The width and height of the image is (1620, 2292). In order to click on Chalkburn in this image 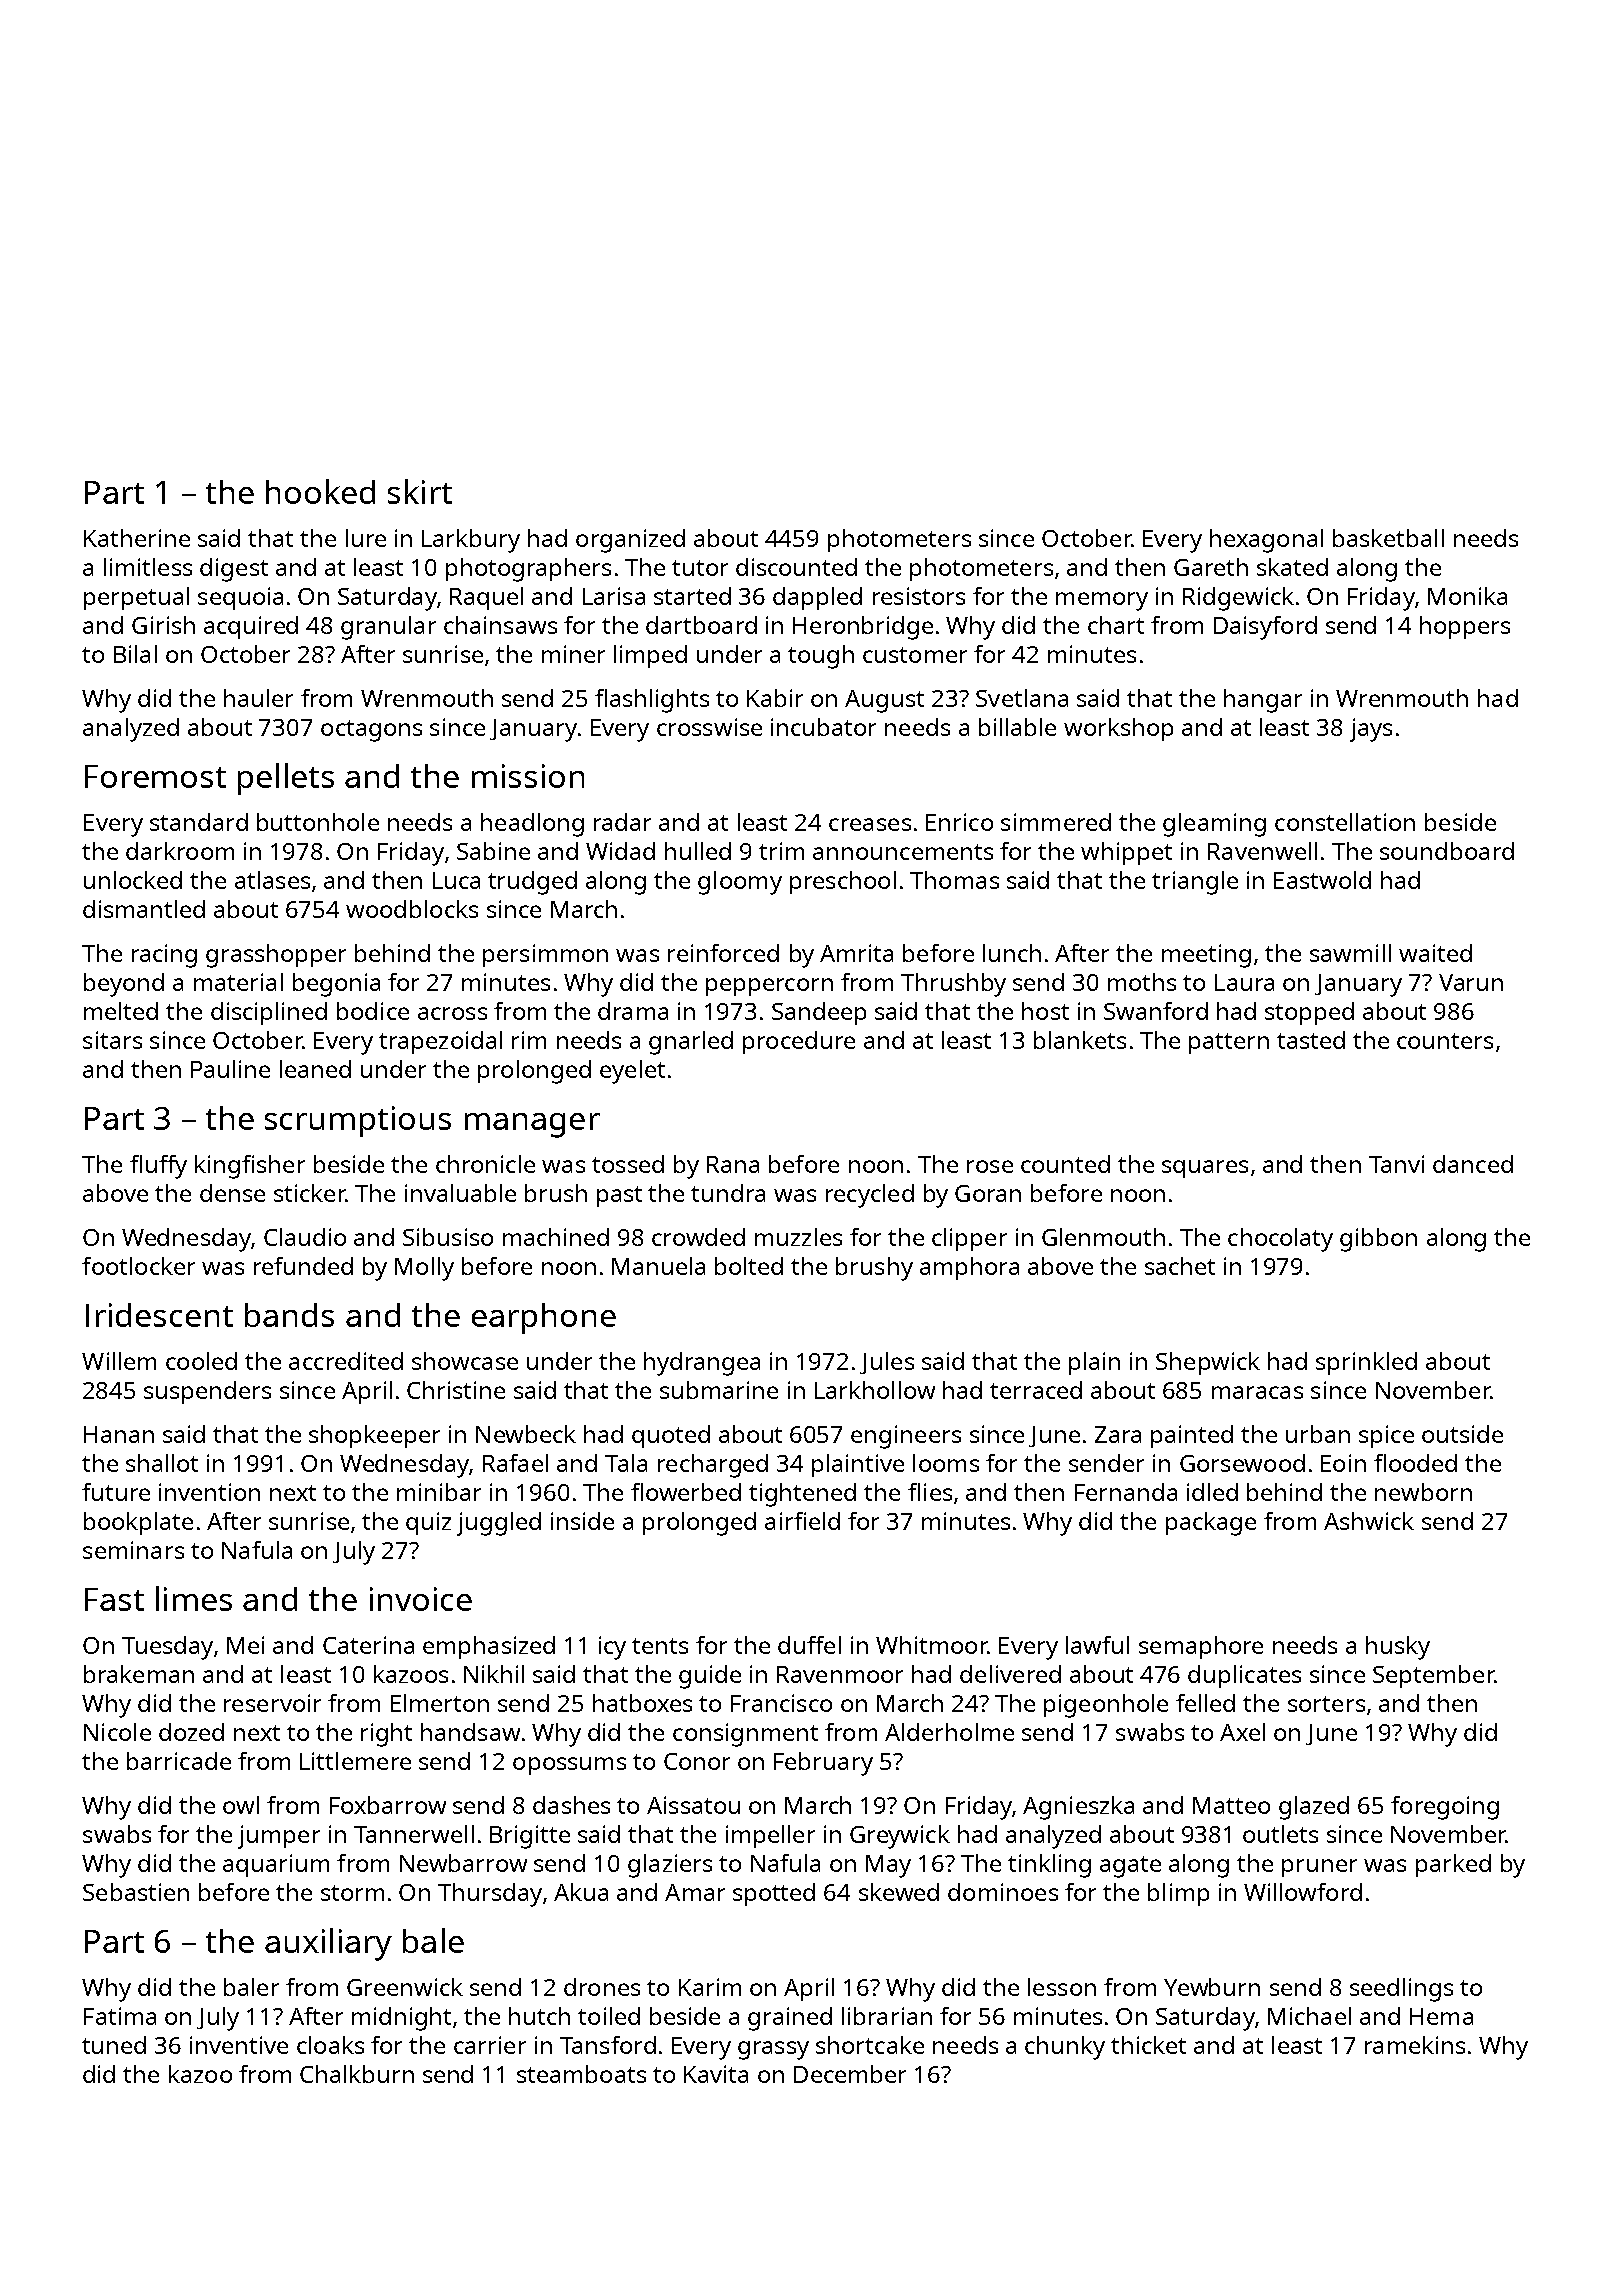, I will do `click(357, 2074)`.
